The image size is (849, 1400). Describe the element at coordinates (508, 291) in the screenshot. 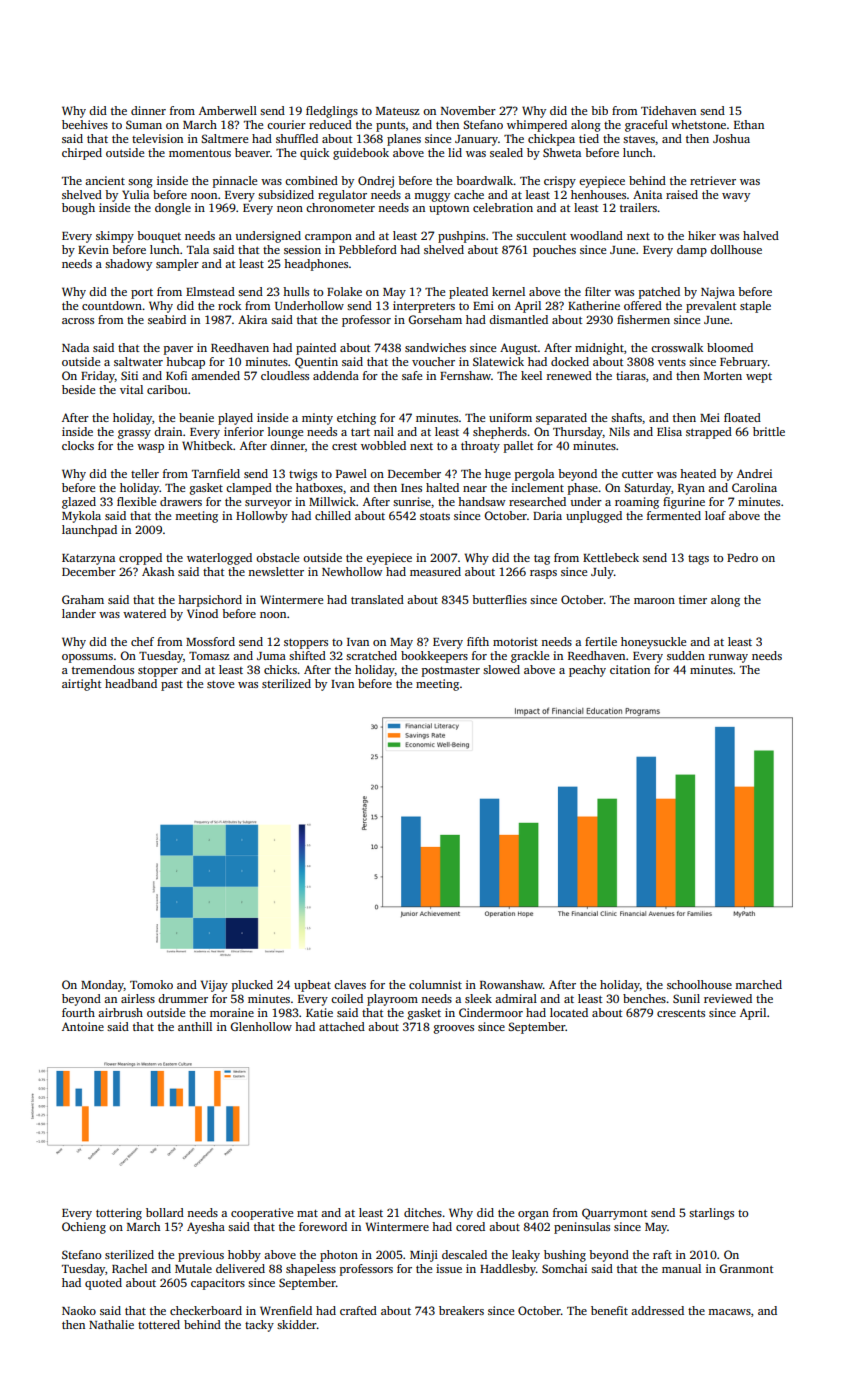

I see `kernel` at that location.
